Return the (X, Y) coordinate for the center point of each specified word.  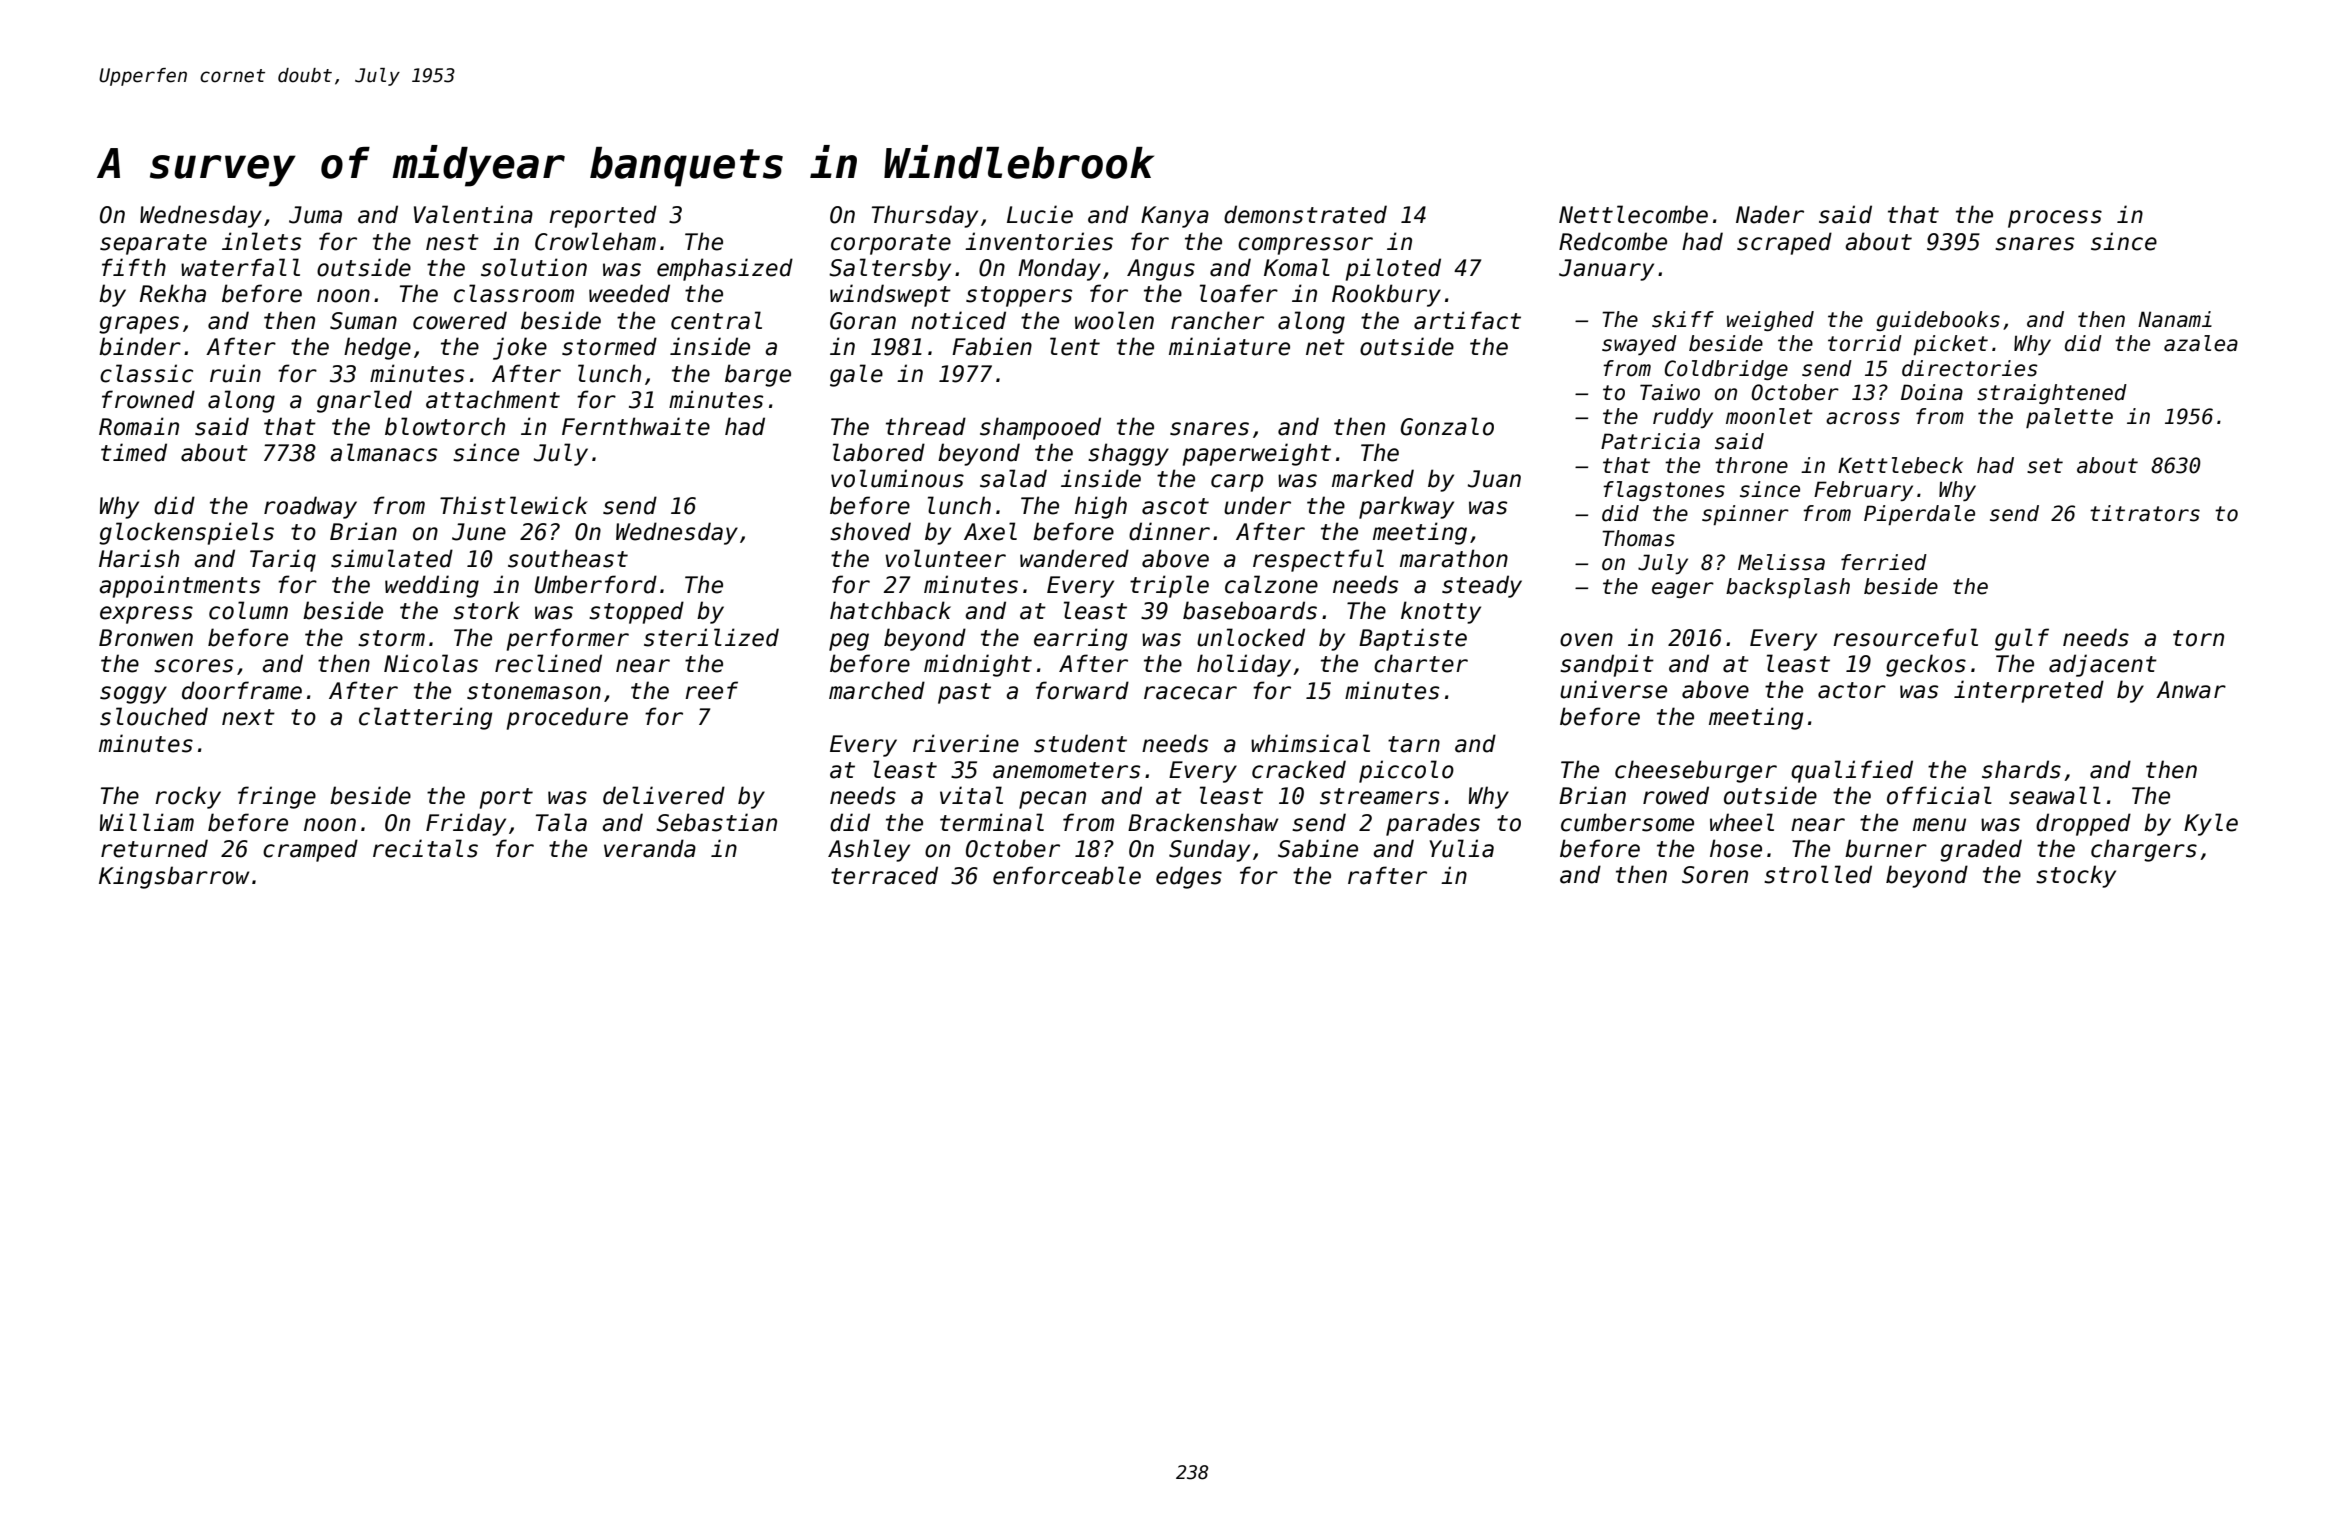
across (1863, 418)
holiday (1244, 665)
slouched (154, 716)
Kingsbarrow (174, 877)
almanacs (383, 452)
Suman (363, 321)
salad (1013, 478)
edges (1189, 877)
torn (2198, 638)
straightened (2052, 394)
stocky (2076, 876)
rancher (1217, 320)
